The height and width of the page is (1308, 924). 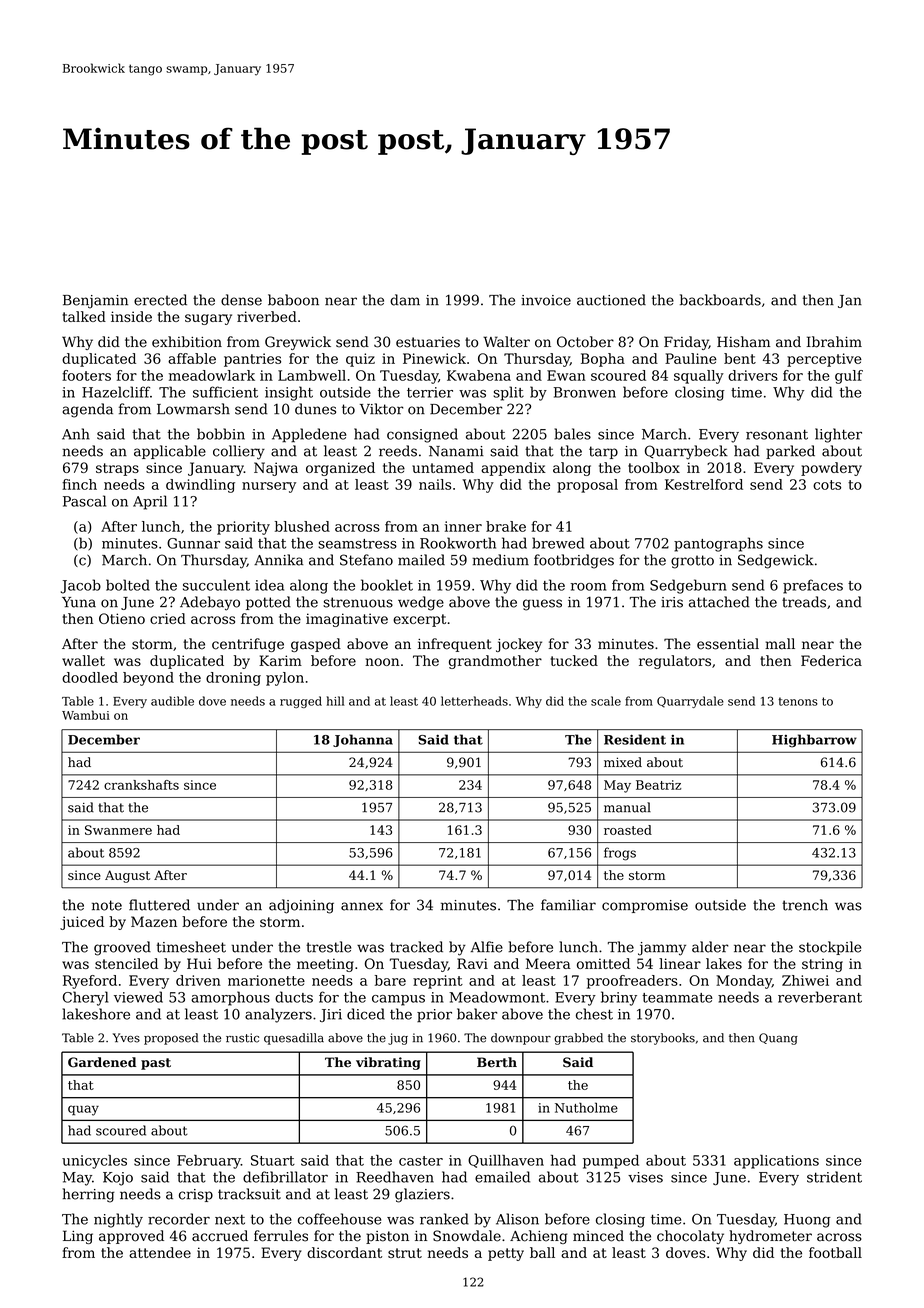 What do you see at coordinates (690, 1237) in the page?
I see `chocolaty` at bounding box center [690, 1237].
